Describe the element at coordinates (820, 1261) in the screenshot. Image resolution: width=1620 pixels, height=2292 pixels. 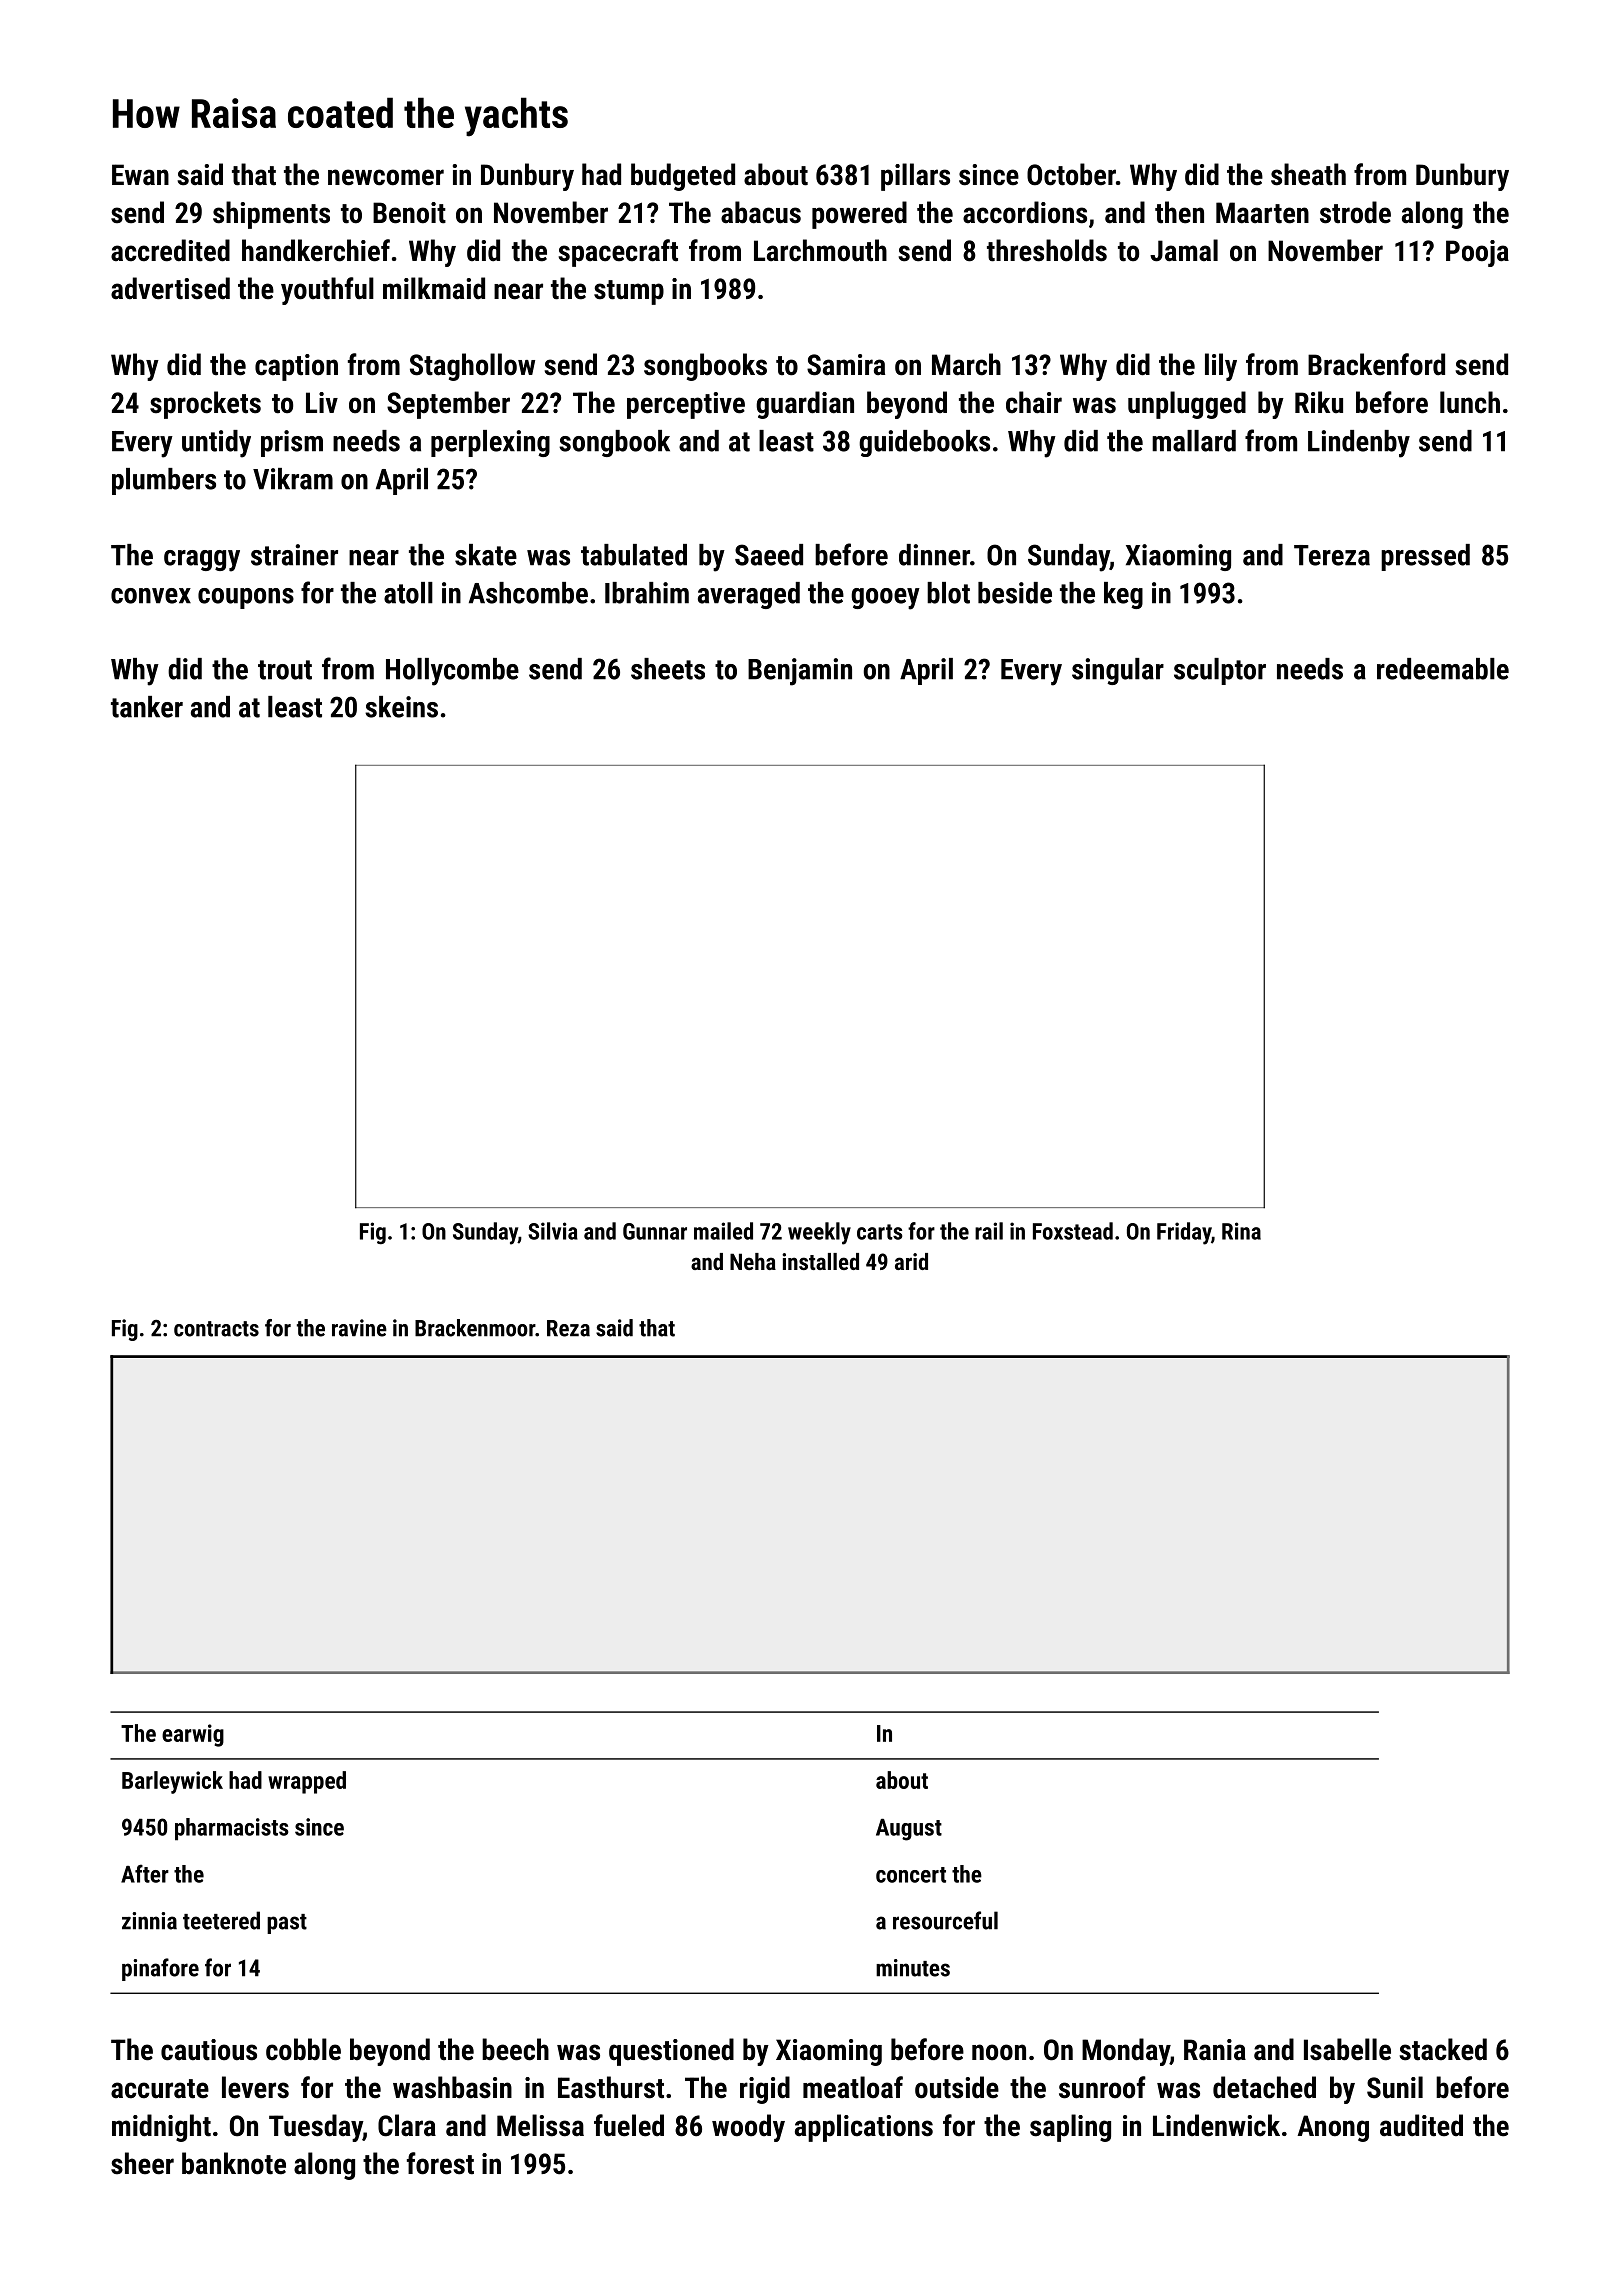
I see `installed` at that location.
